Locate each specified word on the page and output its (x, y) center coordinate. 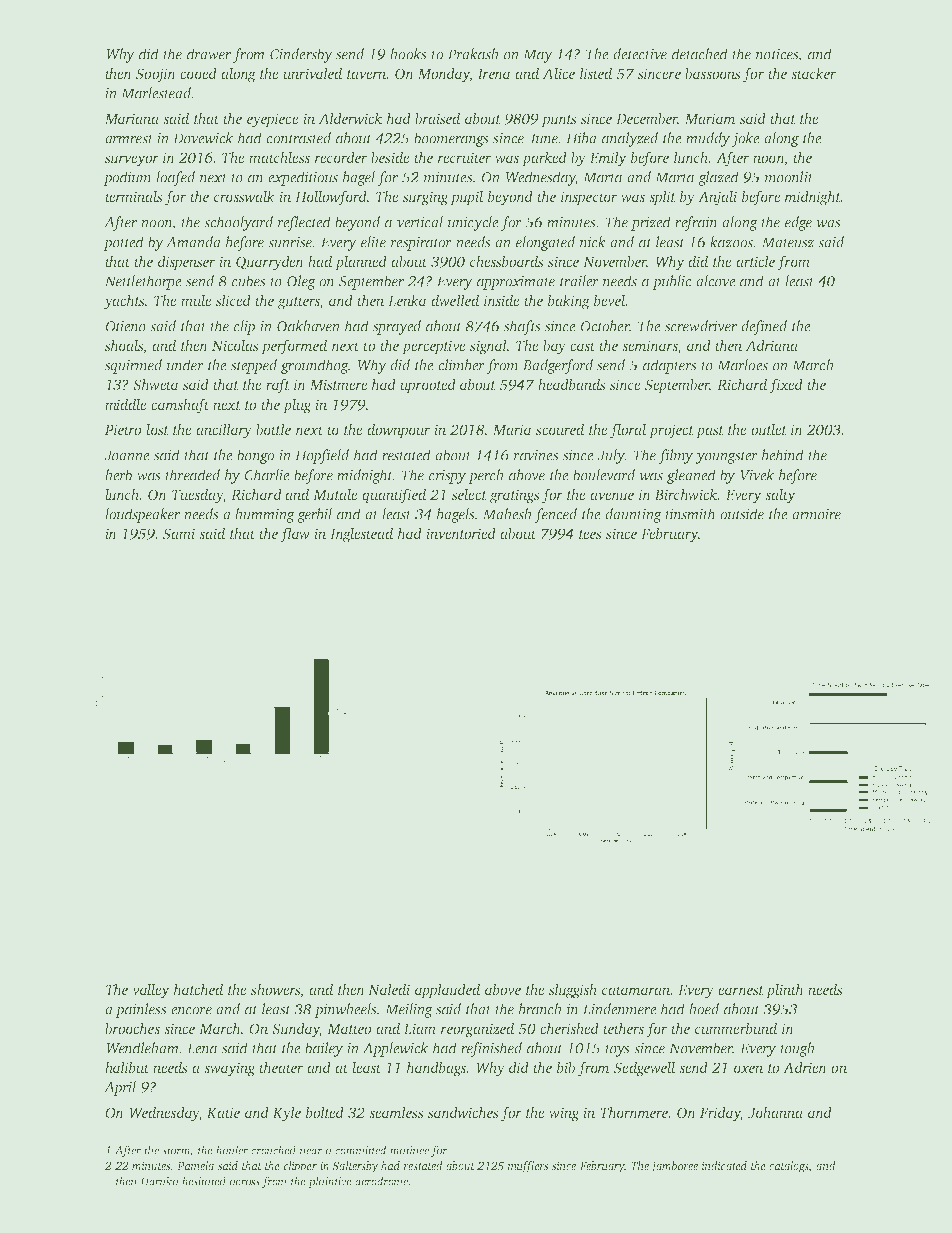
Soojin (156, 75)
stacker (813, 73)
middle (126, 404)
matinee (409, 1150)
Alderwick (350, 118)
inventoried (461, 533)
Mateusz (788, 242)
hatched (198, 989)
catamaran (636, 990)
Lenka (407, 300)
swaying (230, 1069)
